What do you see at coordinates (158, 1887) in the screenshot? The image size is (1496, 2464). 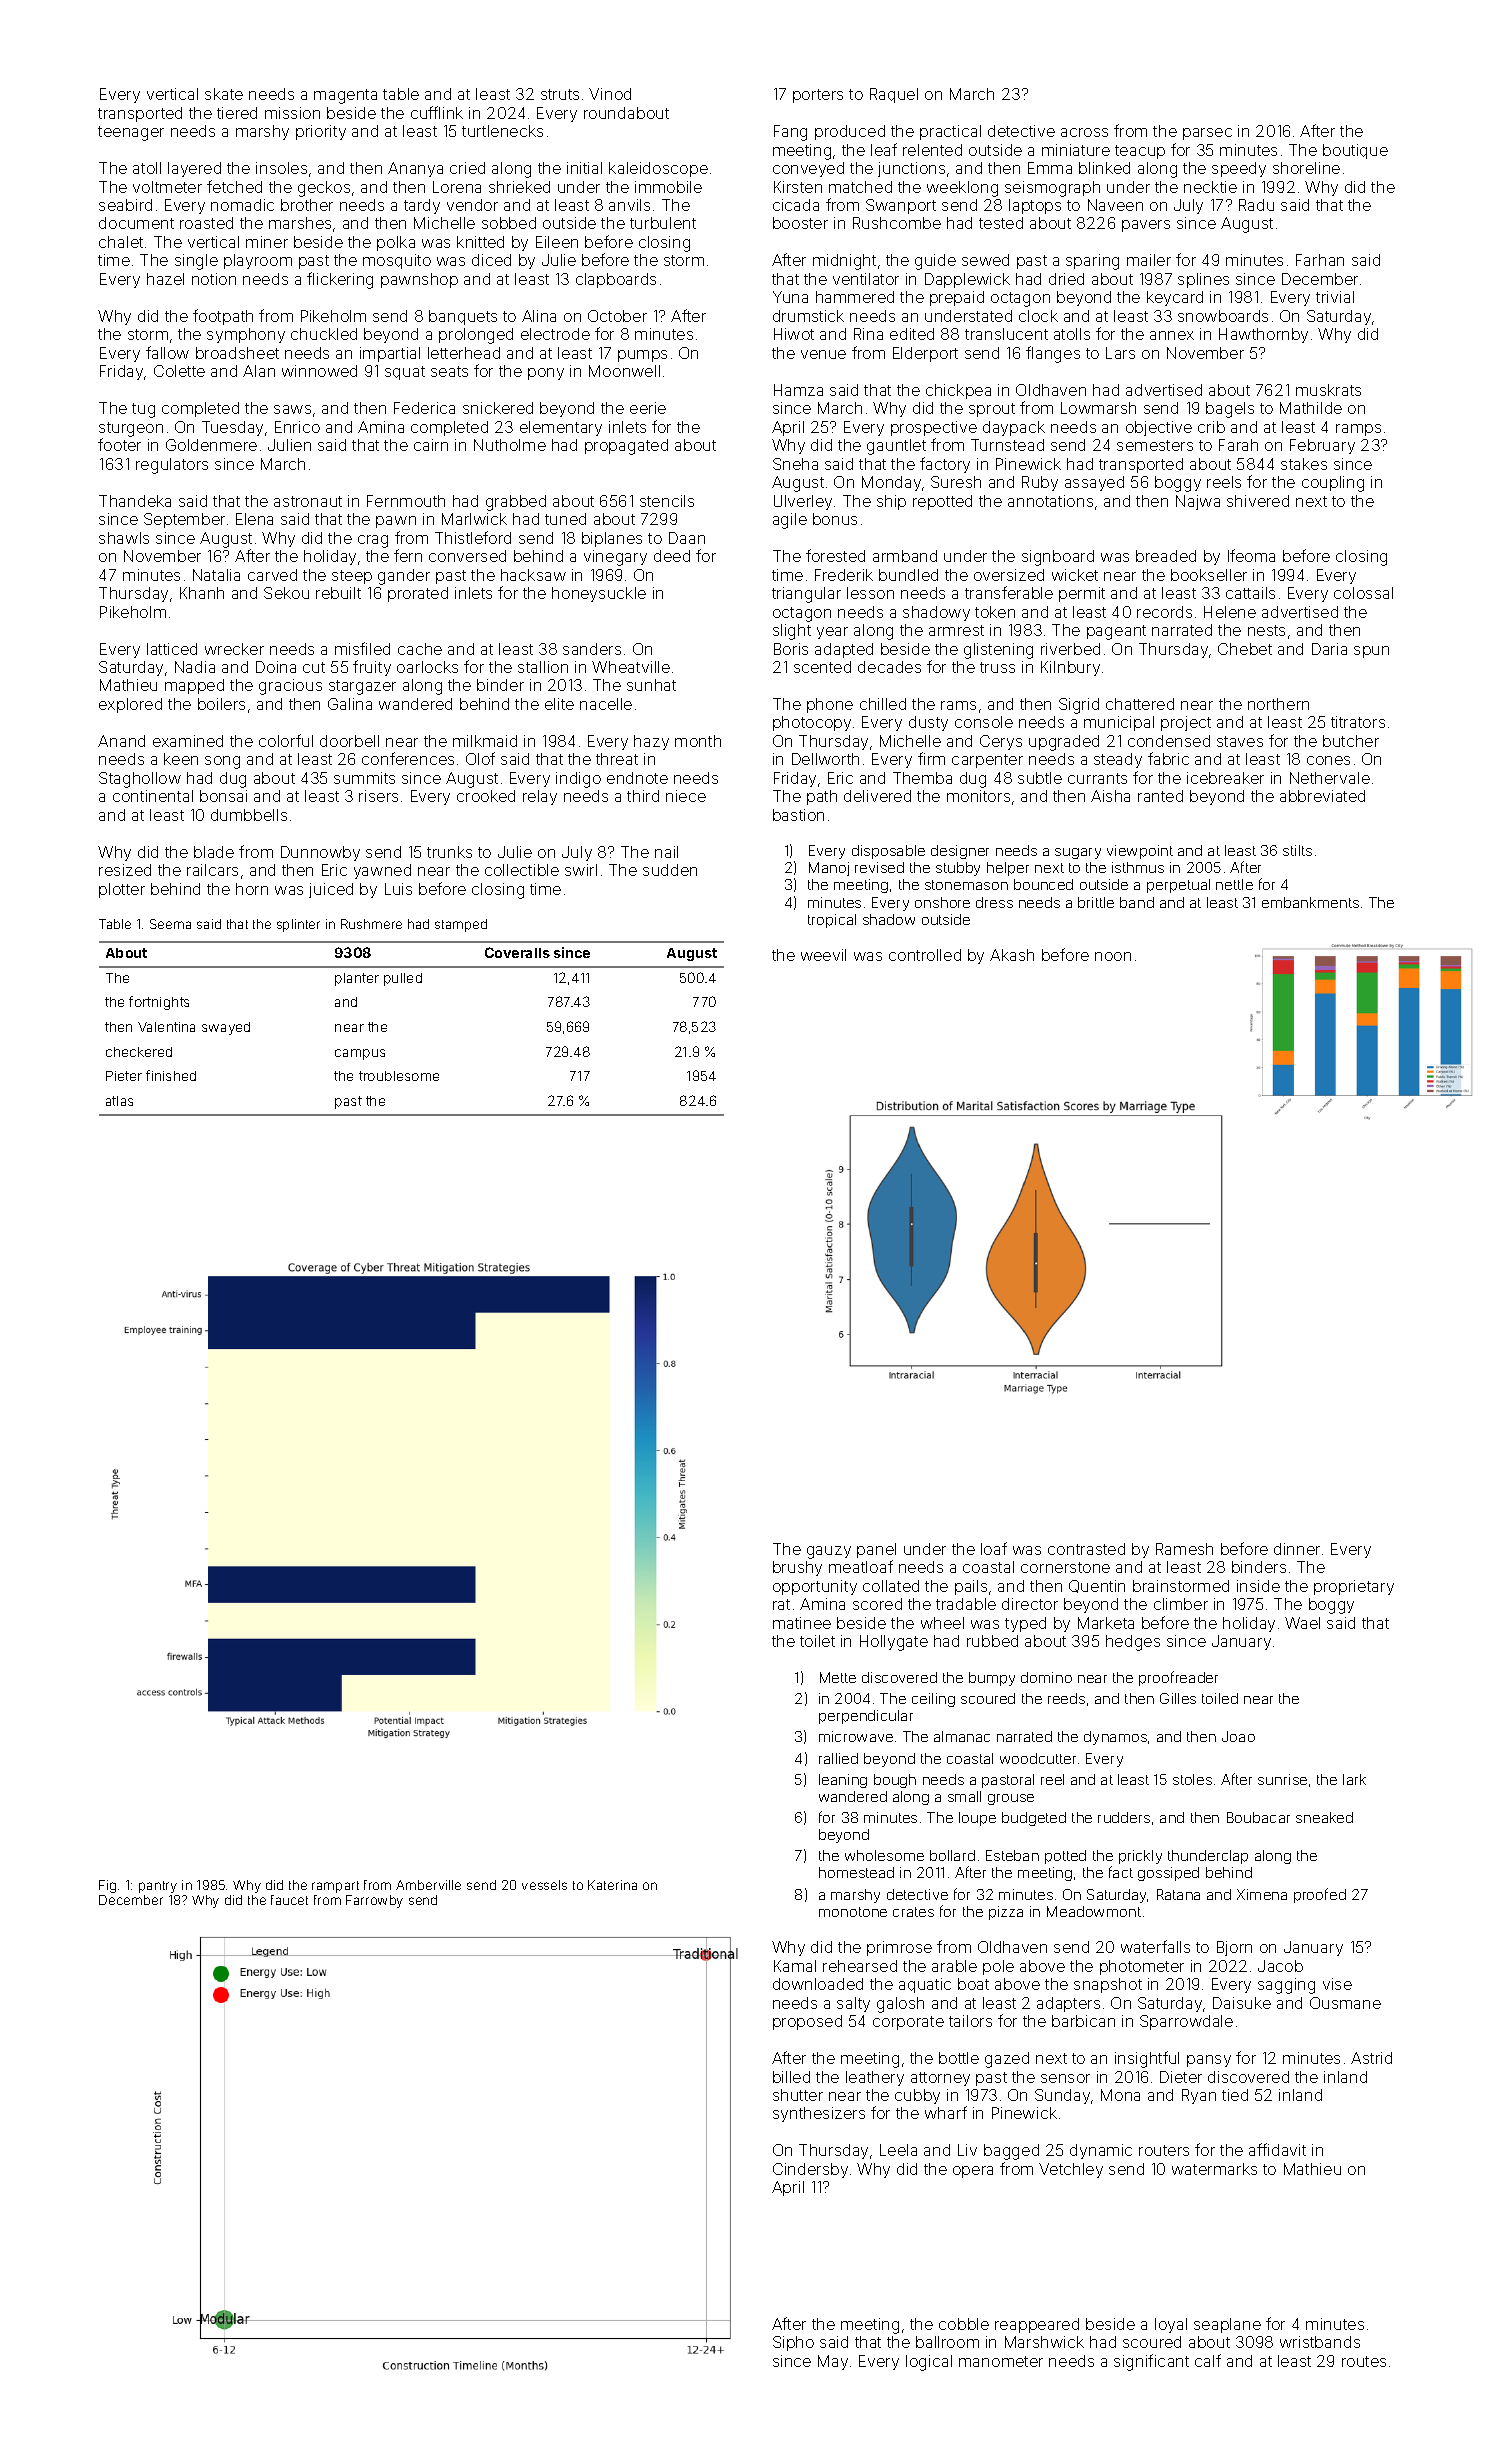 I see `pantry` at bounding box center [158, 1887].
